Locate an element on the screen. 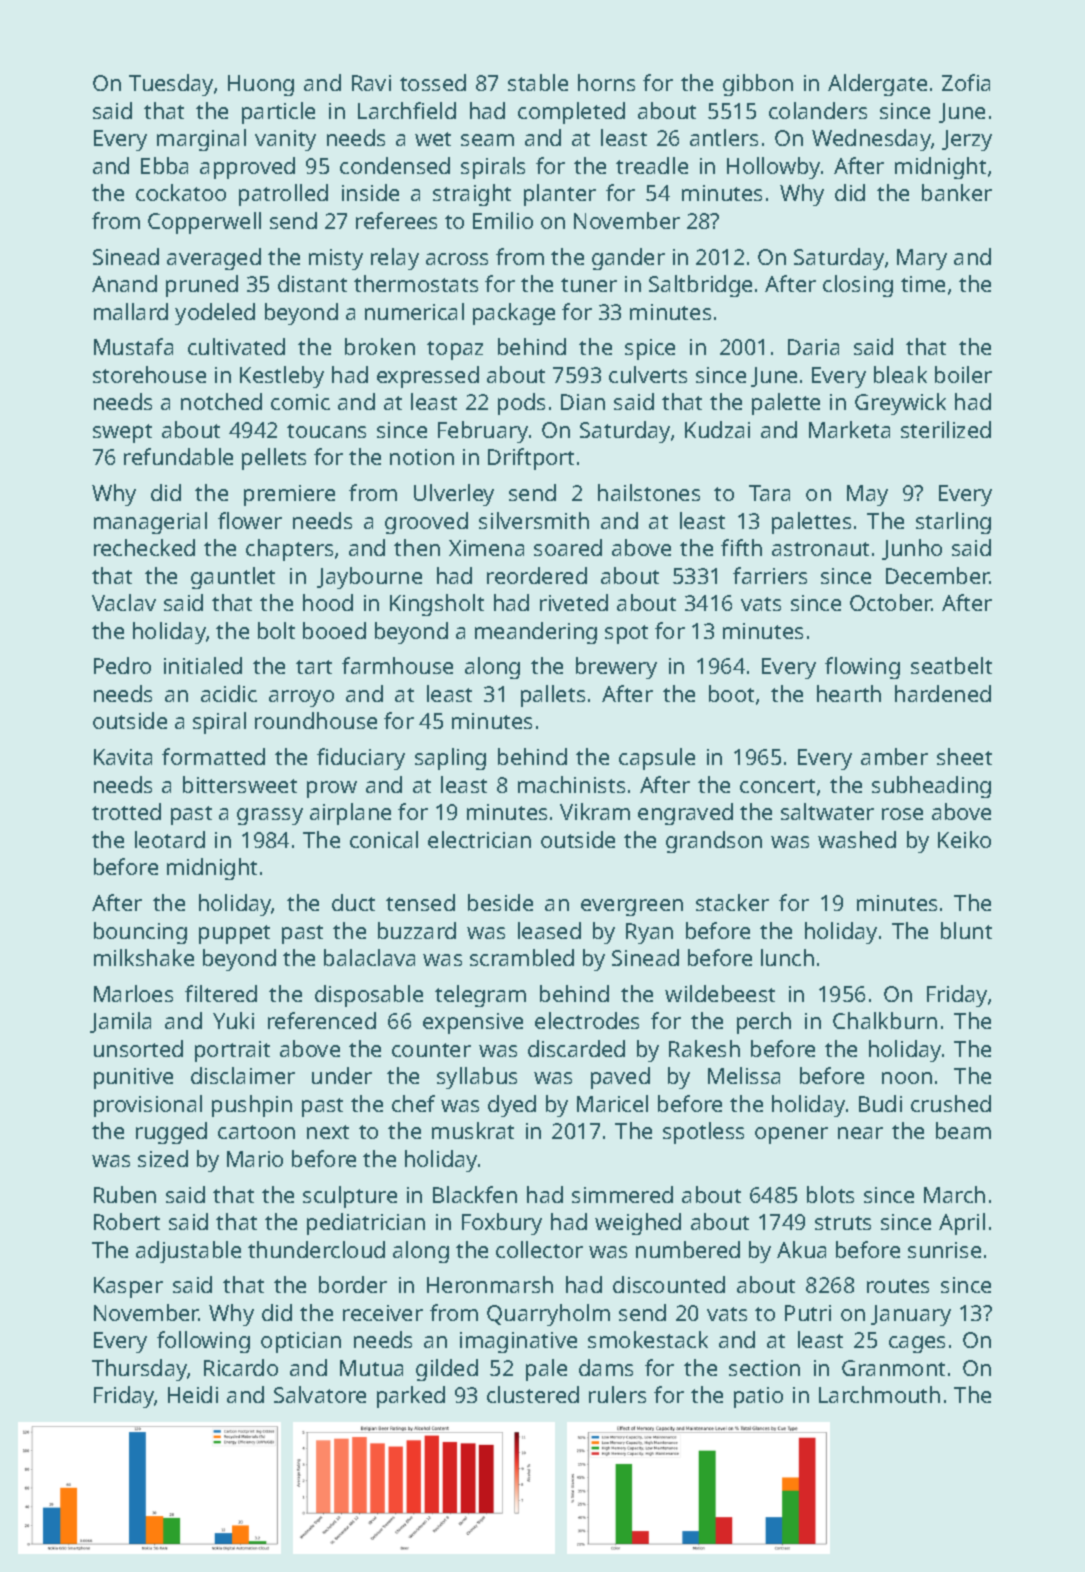 The width and height of the screenshot is (1085, 1572). Putri is located at coordinates (808, 1313).
